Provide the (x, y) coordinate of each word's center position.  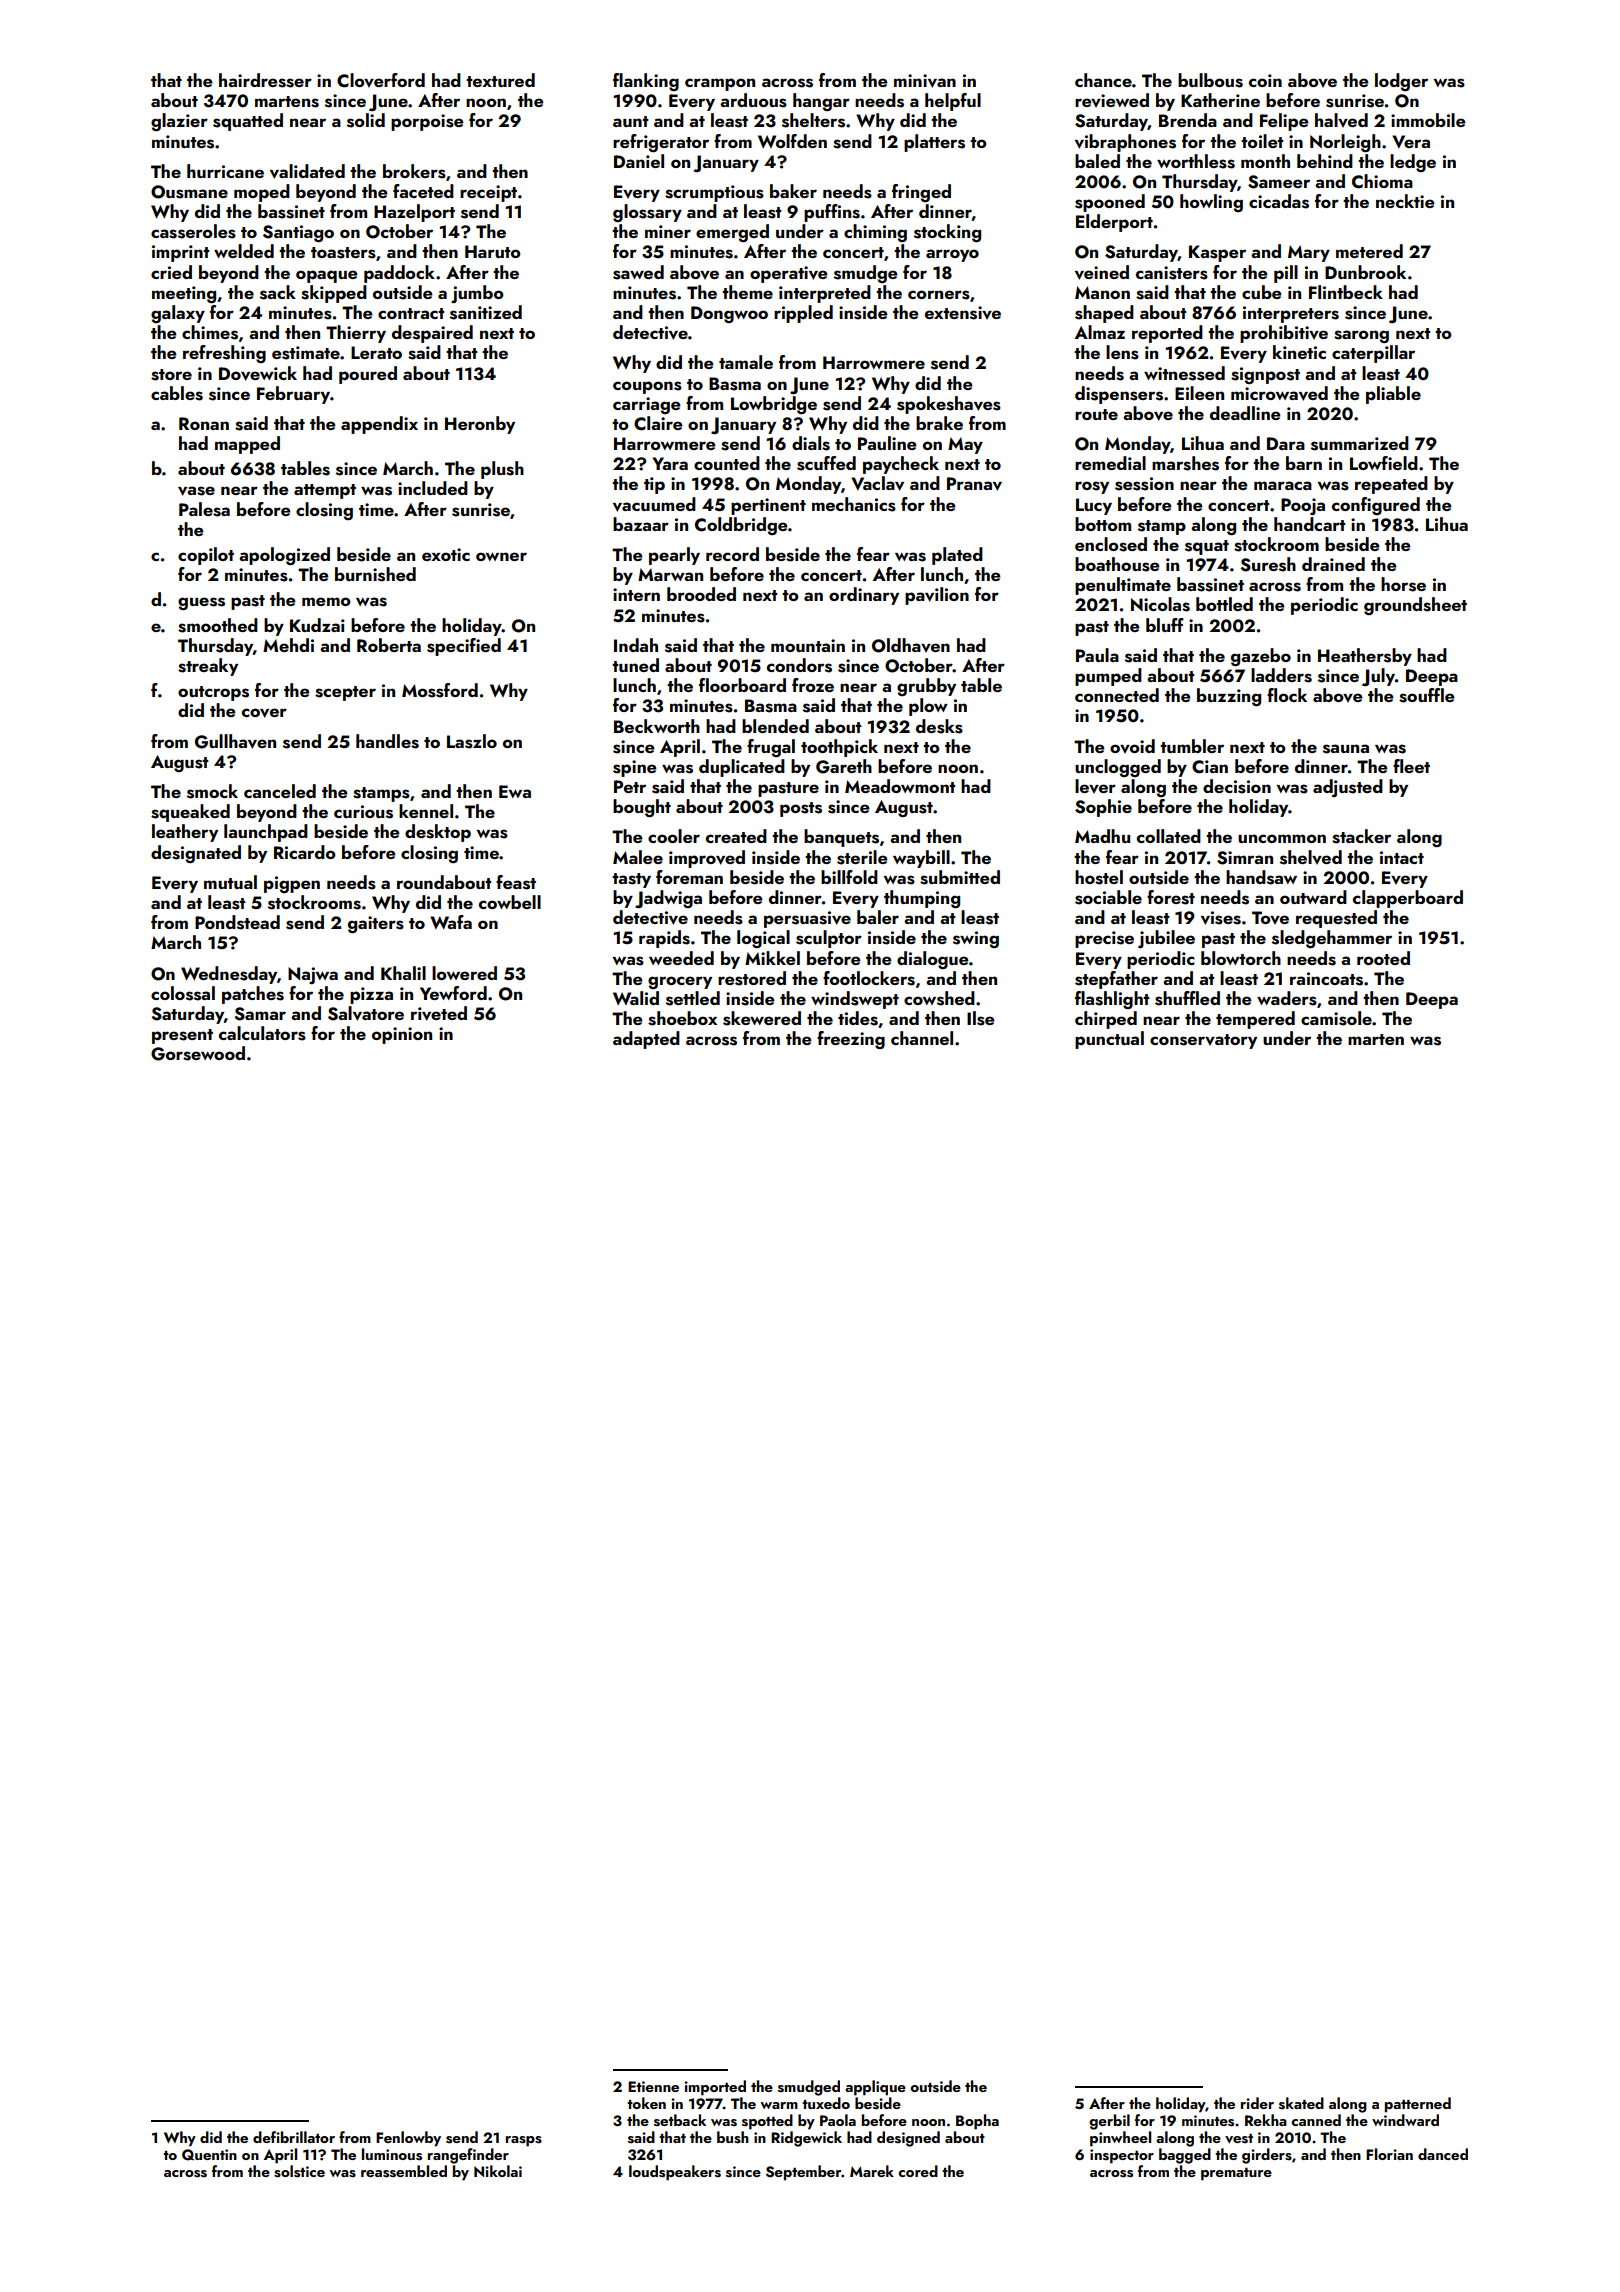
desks (939, 726)
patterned (1418, 2105)
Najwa (313, 975)
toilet (1262, 141)
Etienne (653, 2086)
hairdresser (265, 80)
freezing (851, 1040)
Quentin (209, 2155)
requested (1336, 919)
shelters (813, 120)
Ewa (515, 791)
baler (878, 917)
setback (680, 2120)
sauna (1346, 749)
